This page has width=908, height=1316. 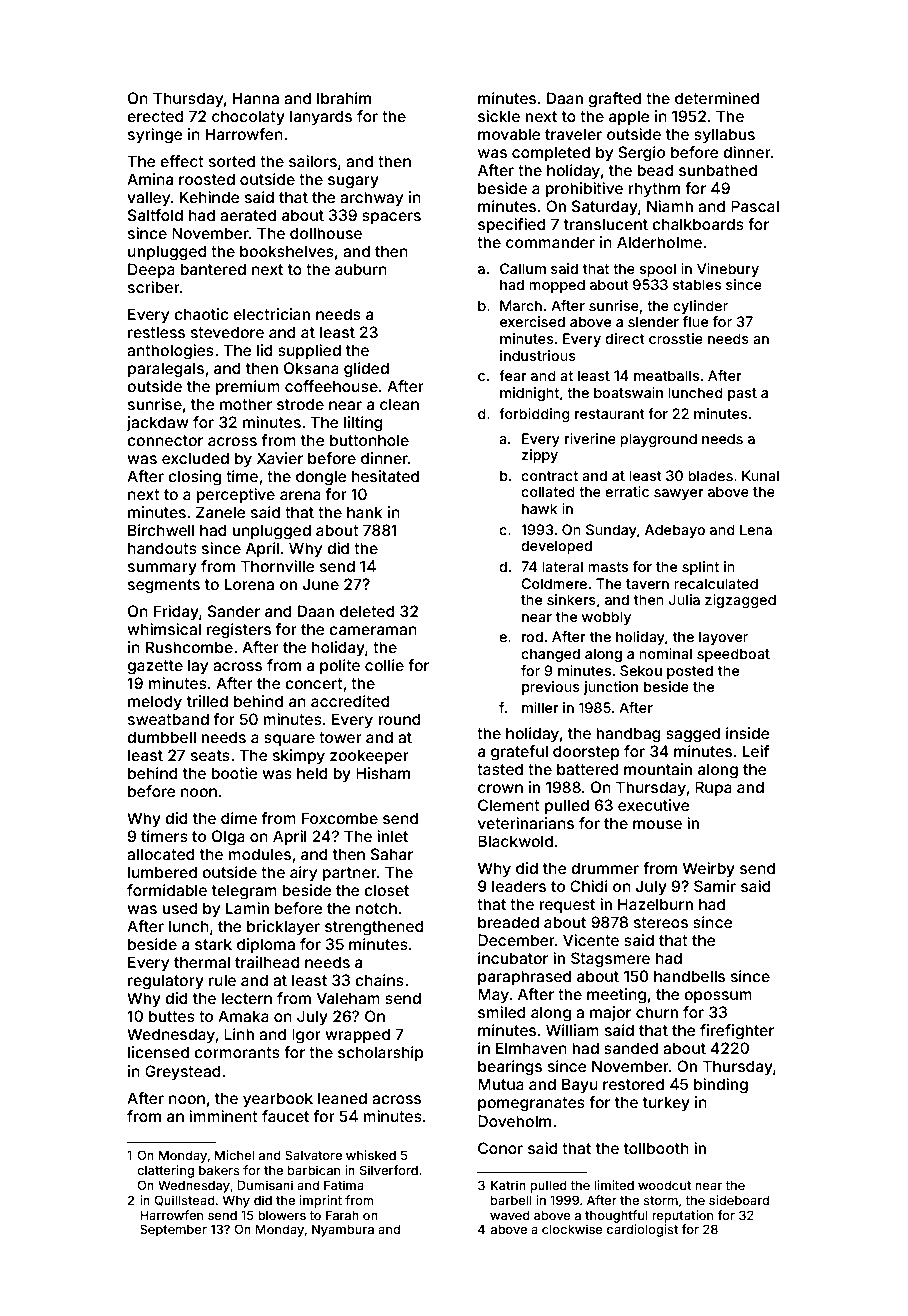 I want to click on Rupa, so click(x=713, y=788).
